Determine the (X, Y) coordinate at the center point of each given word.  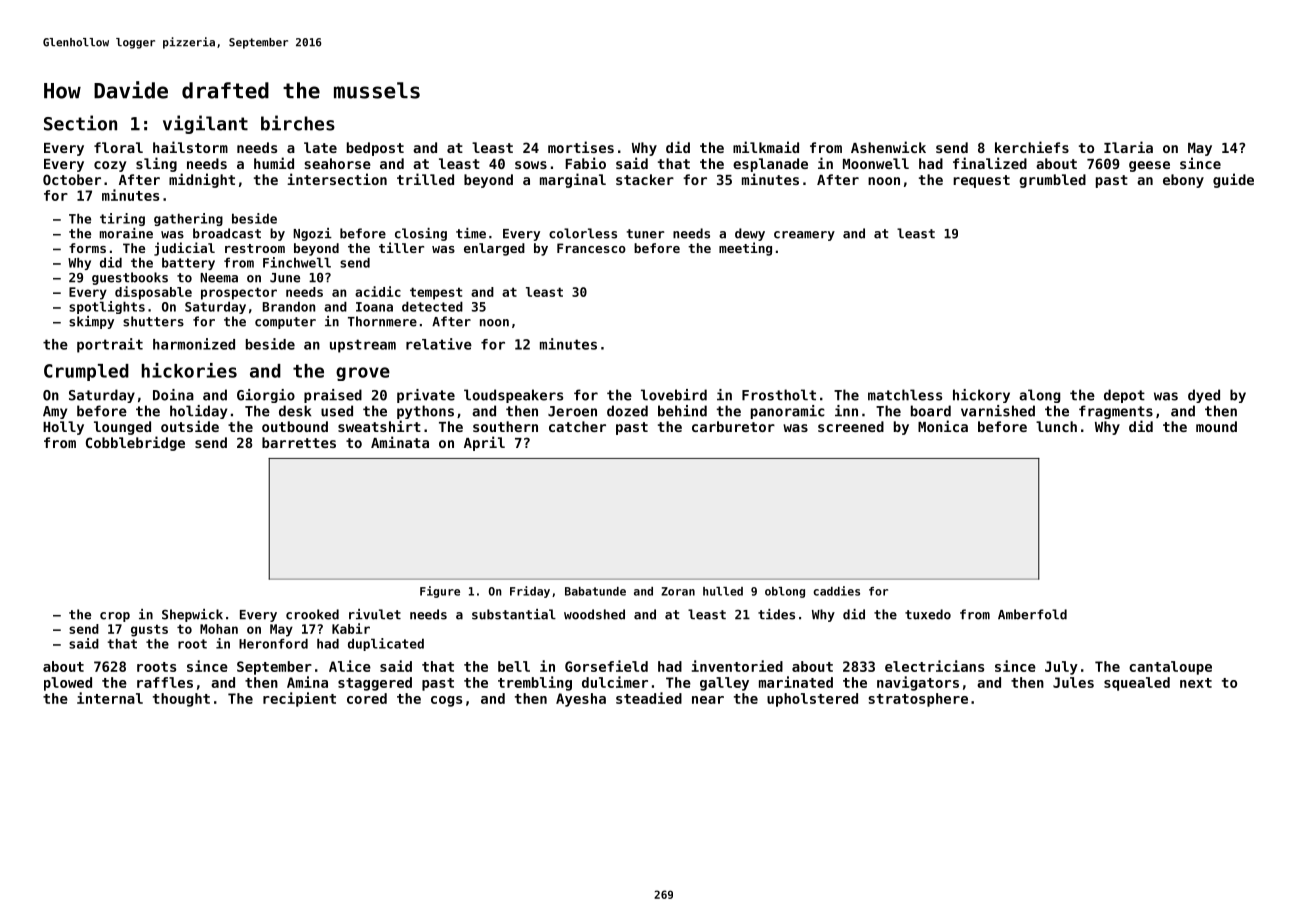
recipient (299, 699)
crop (115, 617)
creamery (804, 236)
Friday (530, 592)
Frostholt (779, 395)
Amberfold (1032, 614)
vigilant (205, 124)
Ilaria (1128, 147)
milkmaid (766, 147)
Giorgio (266, 396)
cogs (446, 701)
